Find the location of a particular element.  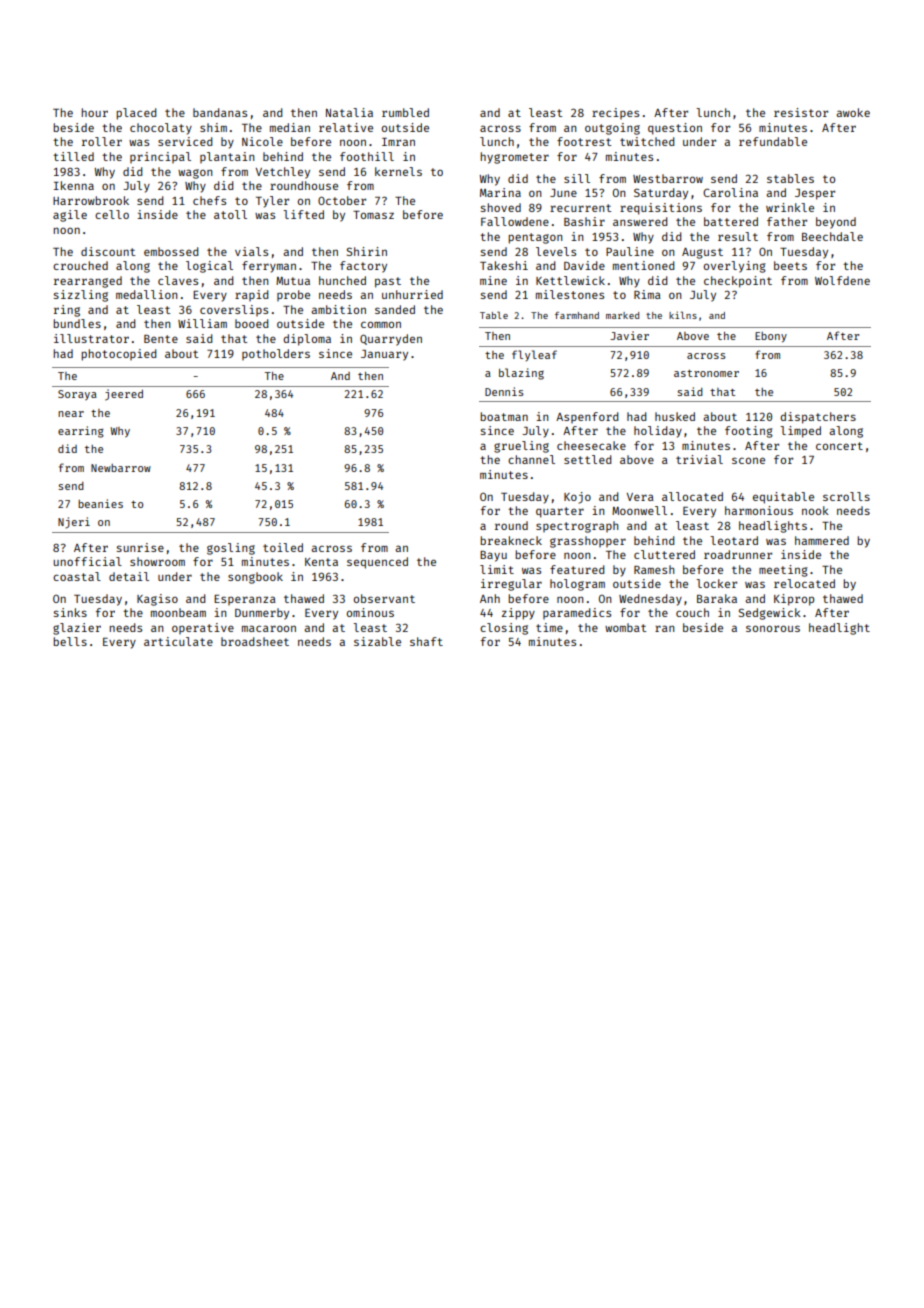

Kojo is located at coordinates (577, 498).
